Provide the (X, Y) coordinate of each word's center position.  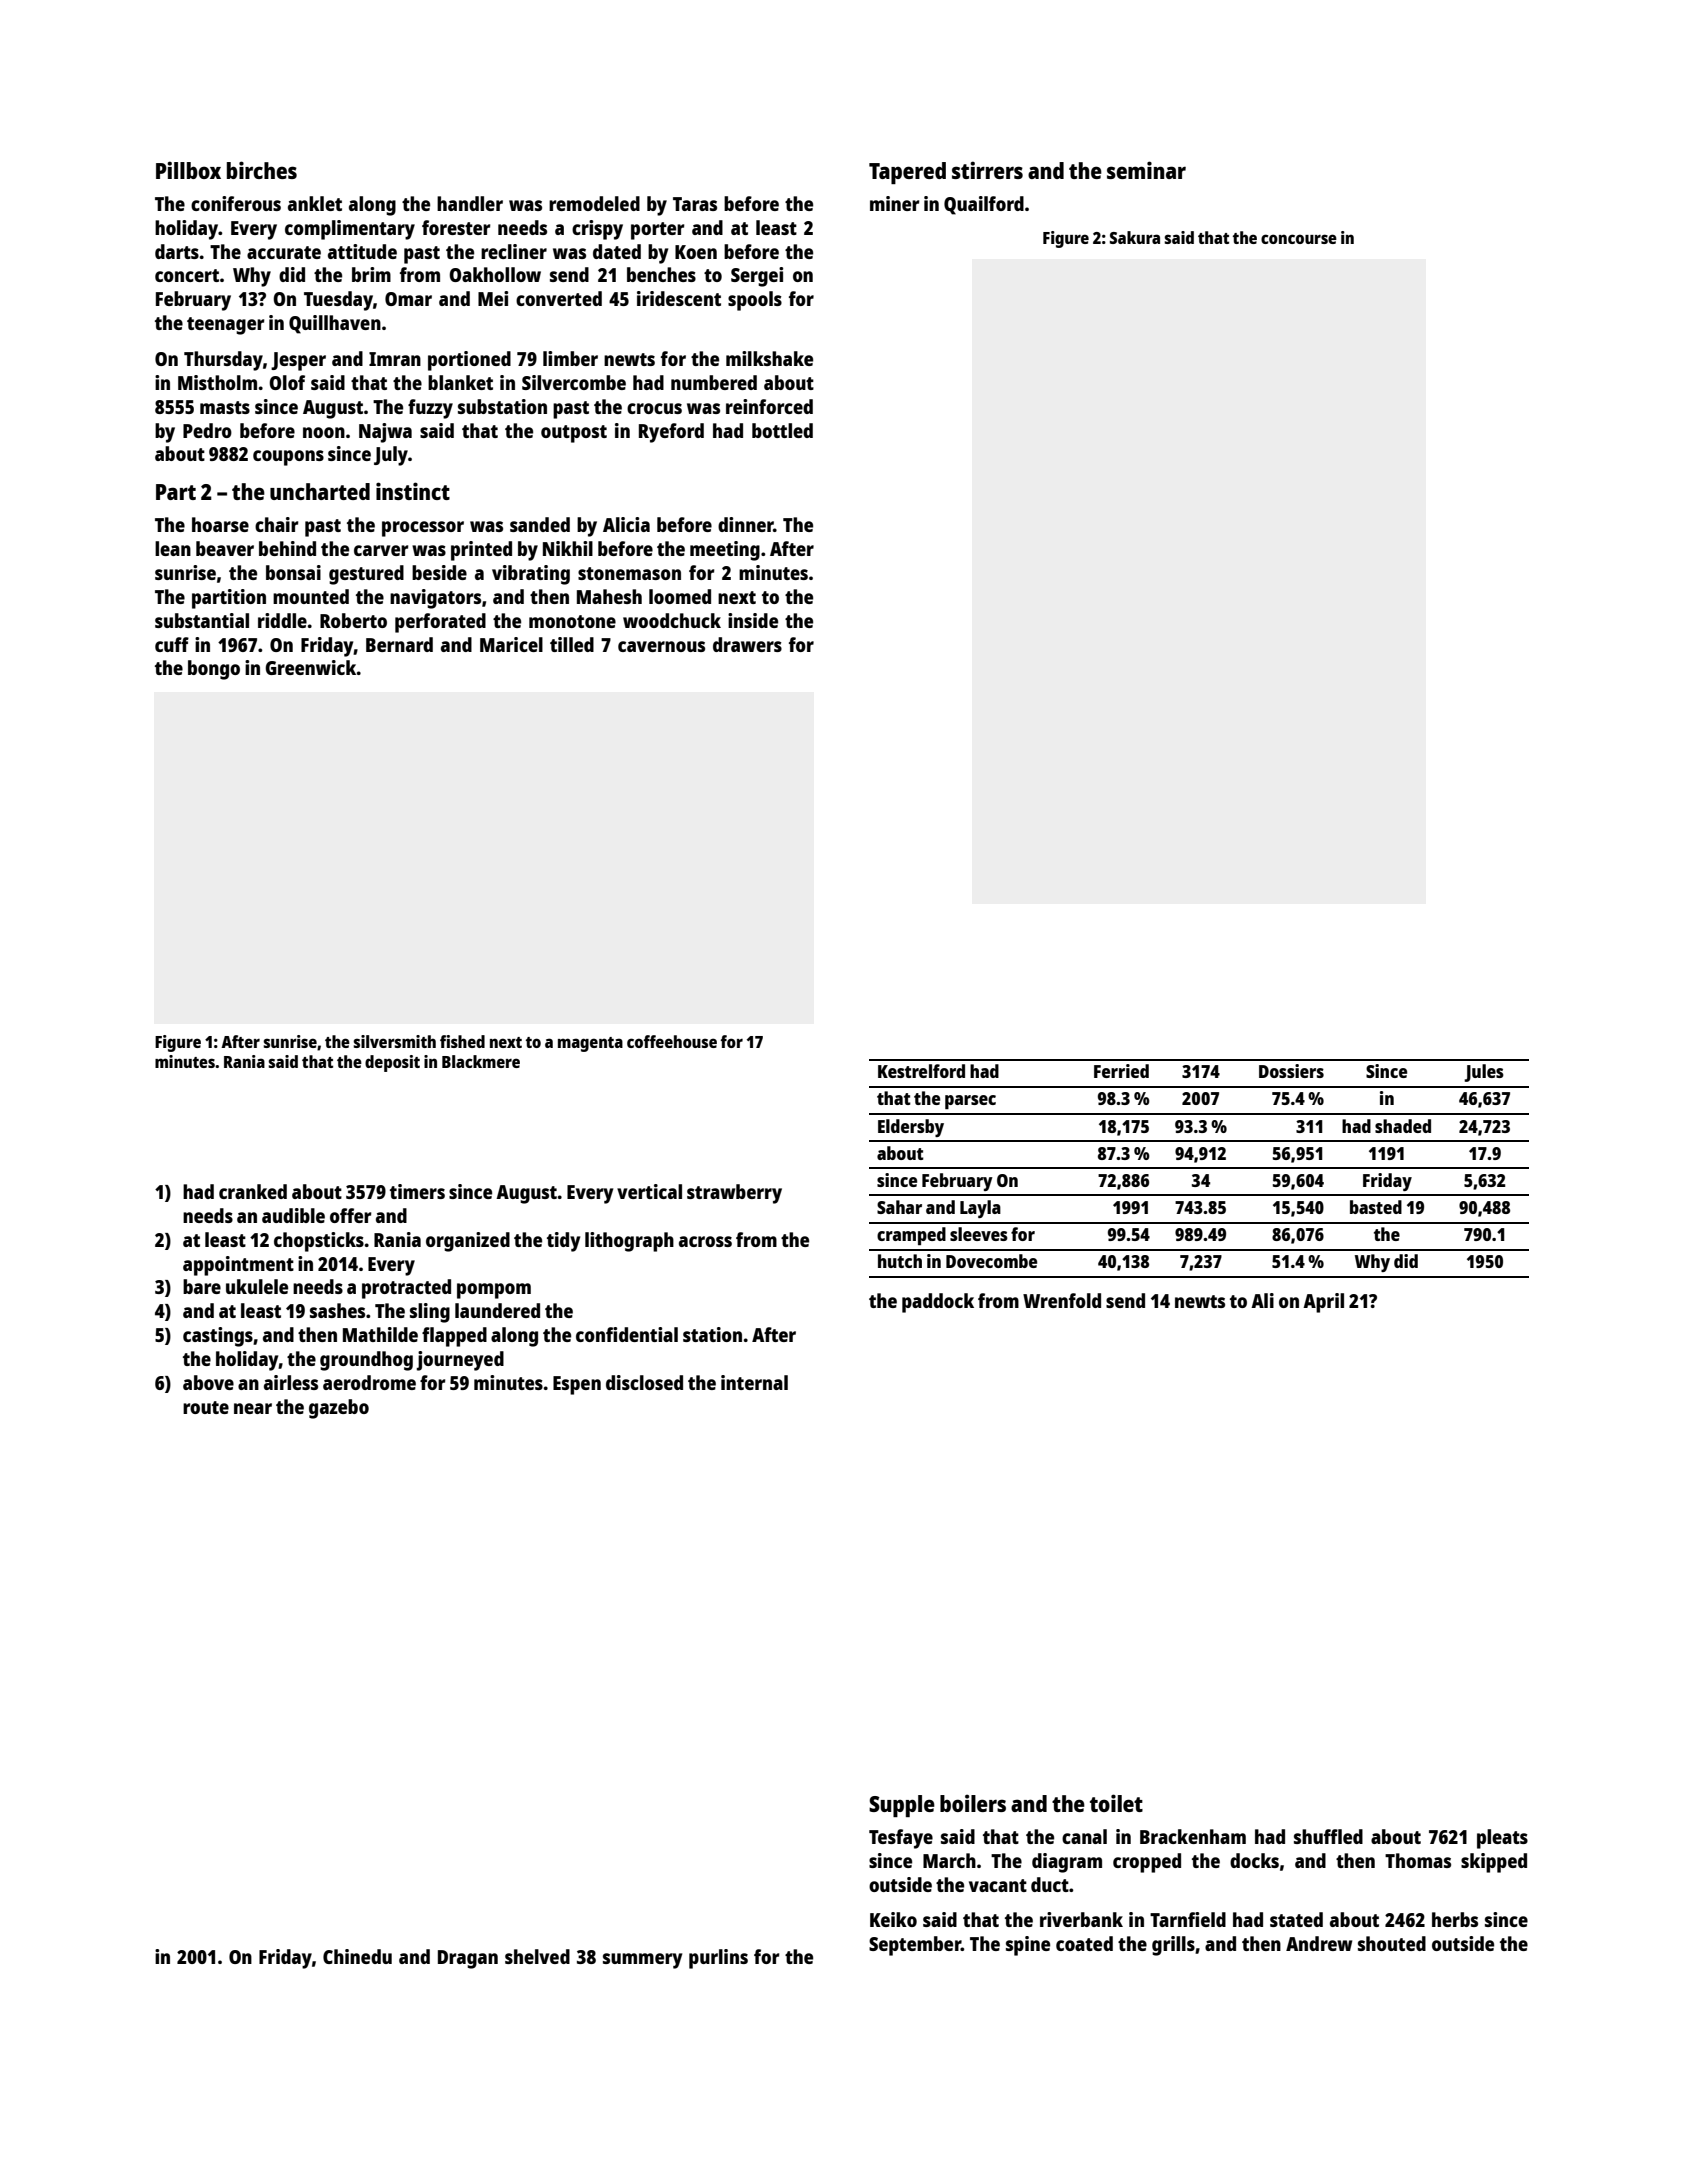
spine (1028, 1946)
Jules (1484, 1073)
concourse (1299, 239)
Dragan (468, 1959)
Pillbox (188, 170)
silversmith (394, 1041)
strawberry (734, 1194)
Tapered (907, 173)
